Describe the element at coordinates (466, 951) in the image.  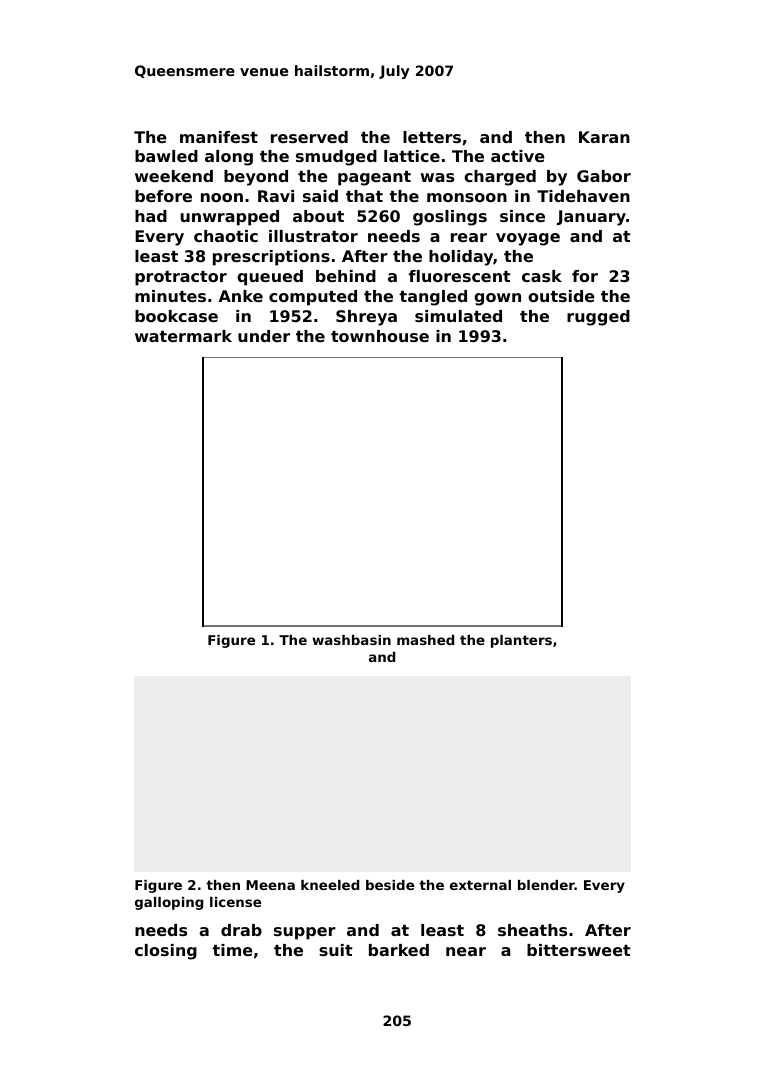
I see `near` at that location.
